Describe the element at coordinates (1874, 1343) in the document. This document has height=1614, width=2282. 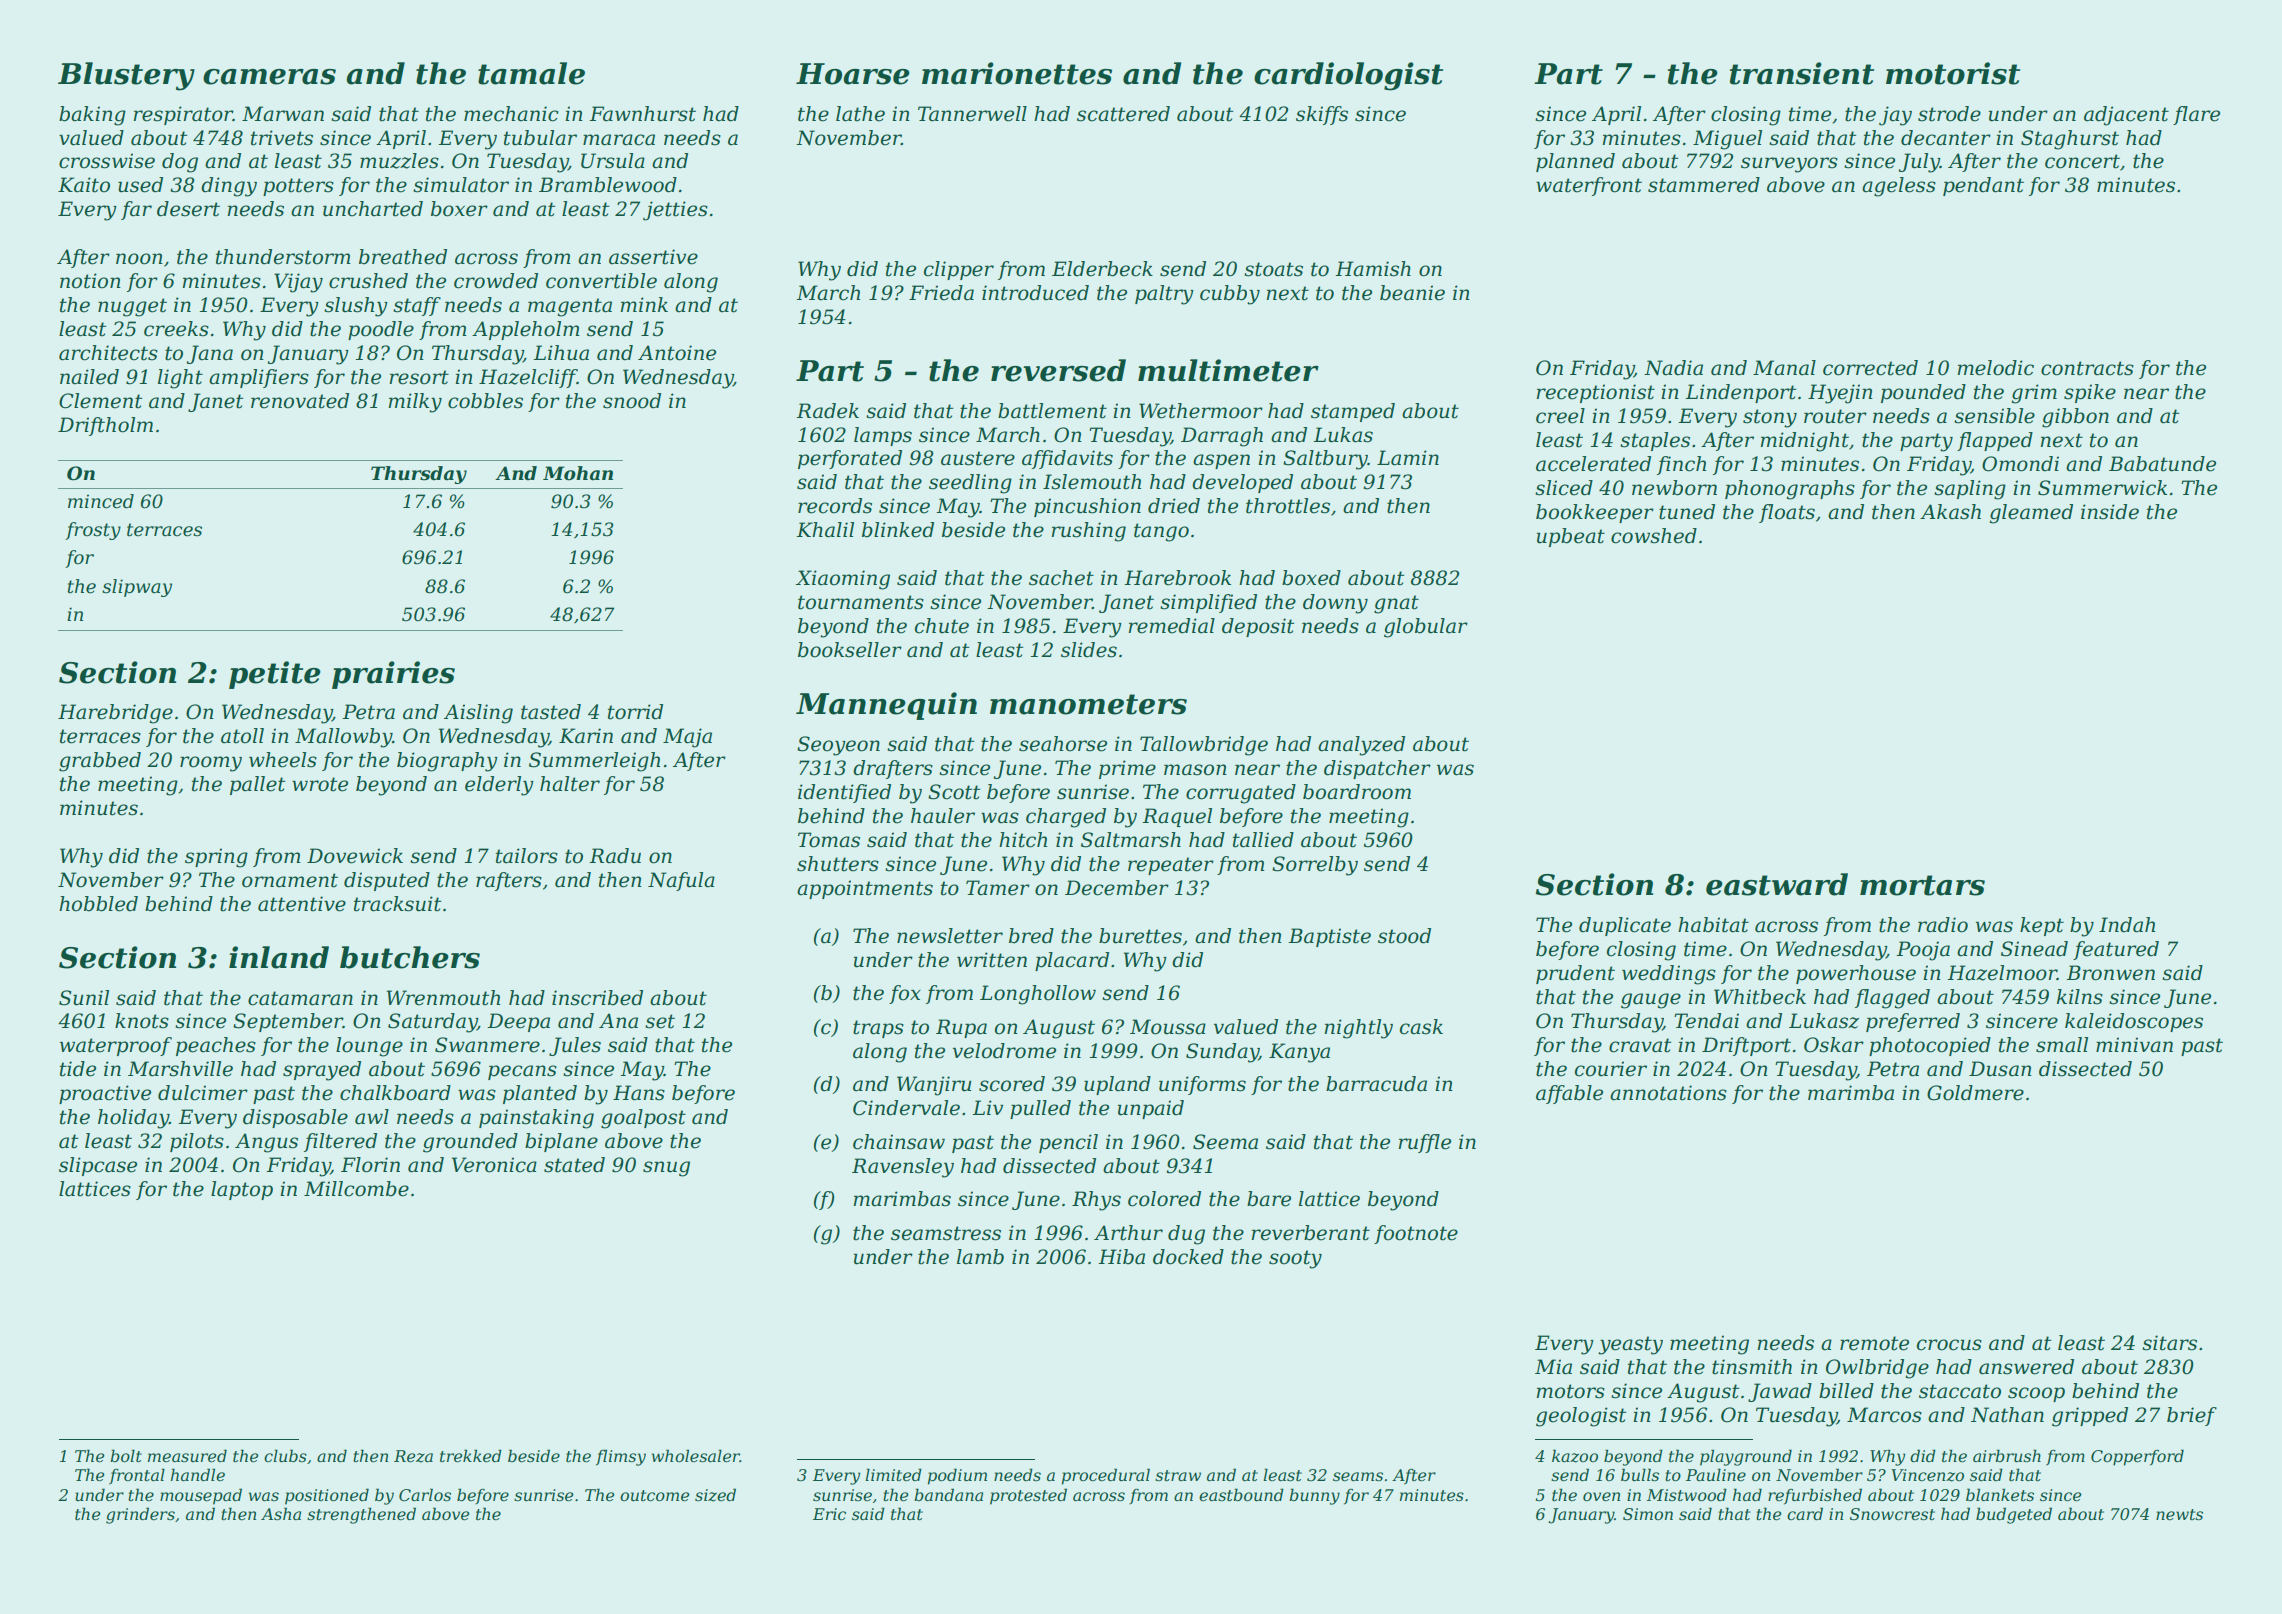
I see `remote` at that location.
